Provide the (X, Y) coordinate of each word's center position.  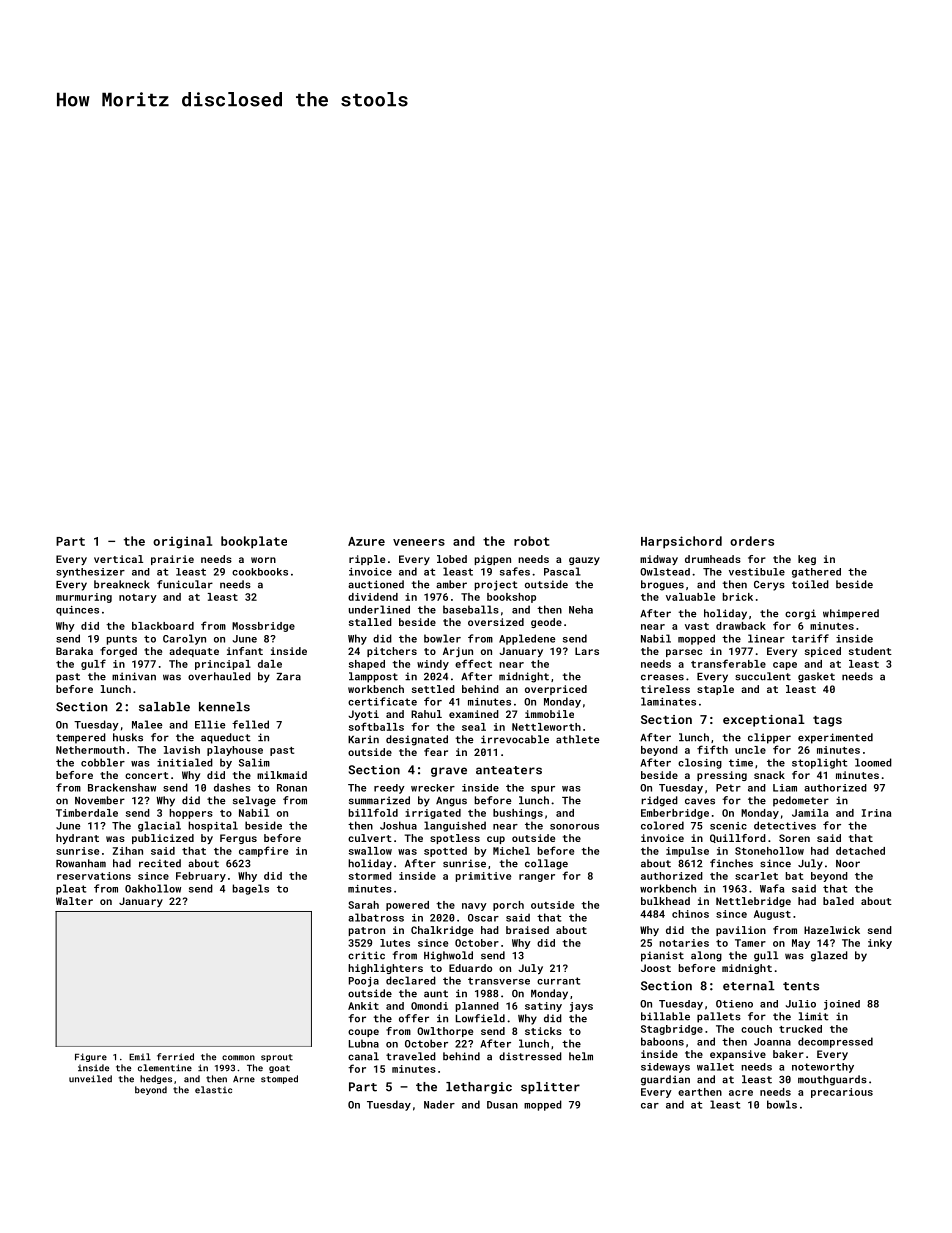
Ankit (363, 1006)
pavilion (741, 931)
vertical (118, 559)
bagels (251, 889)
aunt (436, 994)
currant (558, 981)
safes (515, 571)
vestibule (757, 572)
